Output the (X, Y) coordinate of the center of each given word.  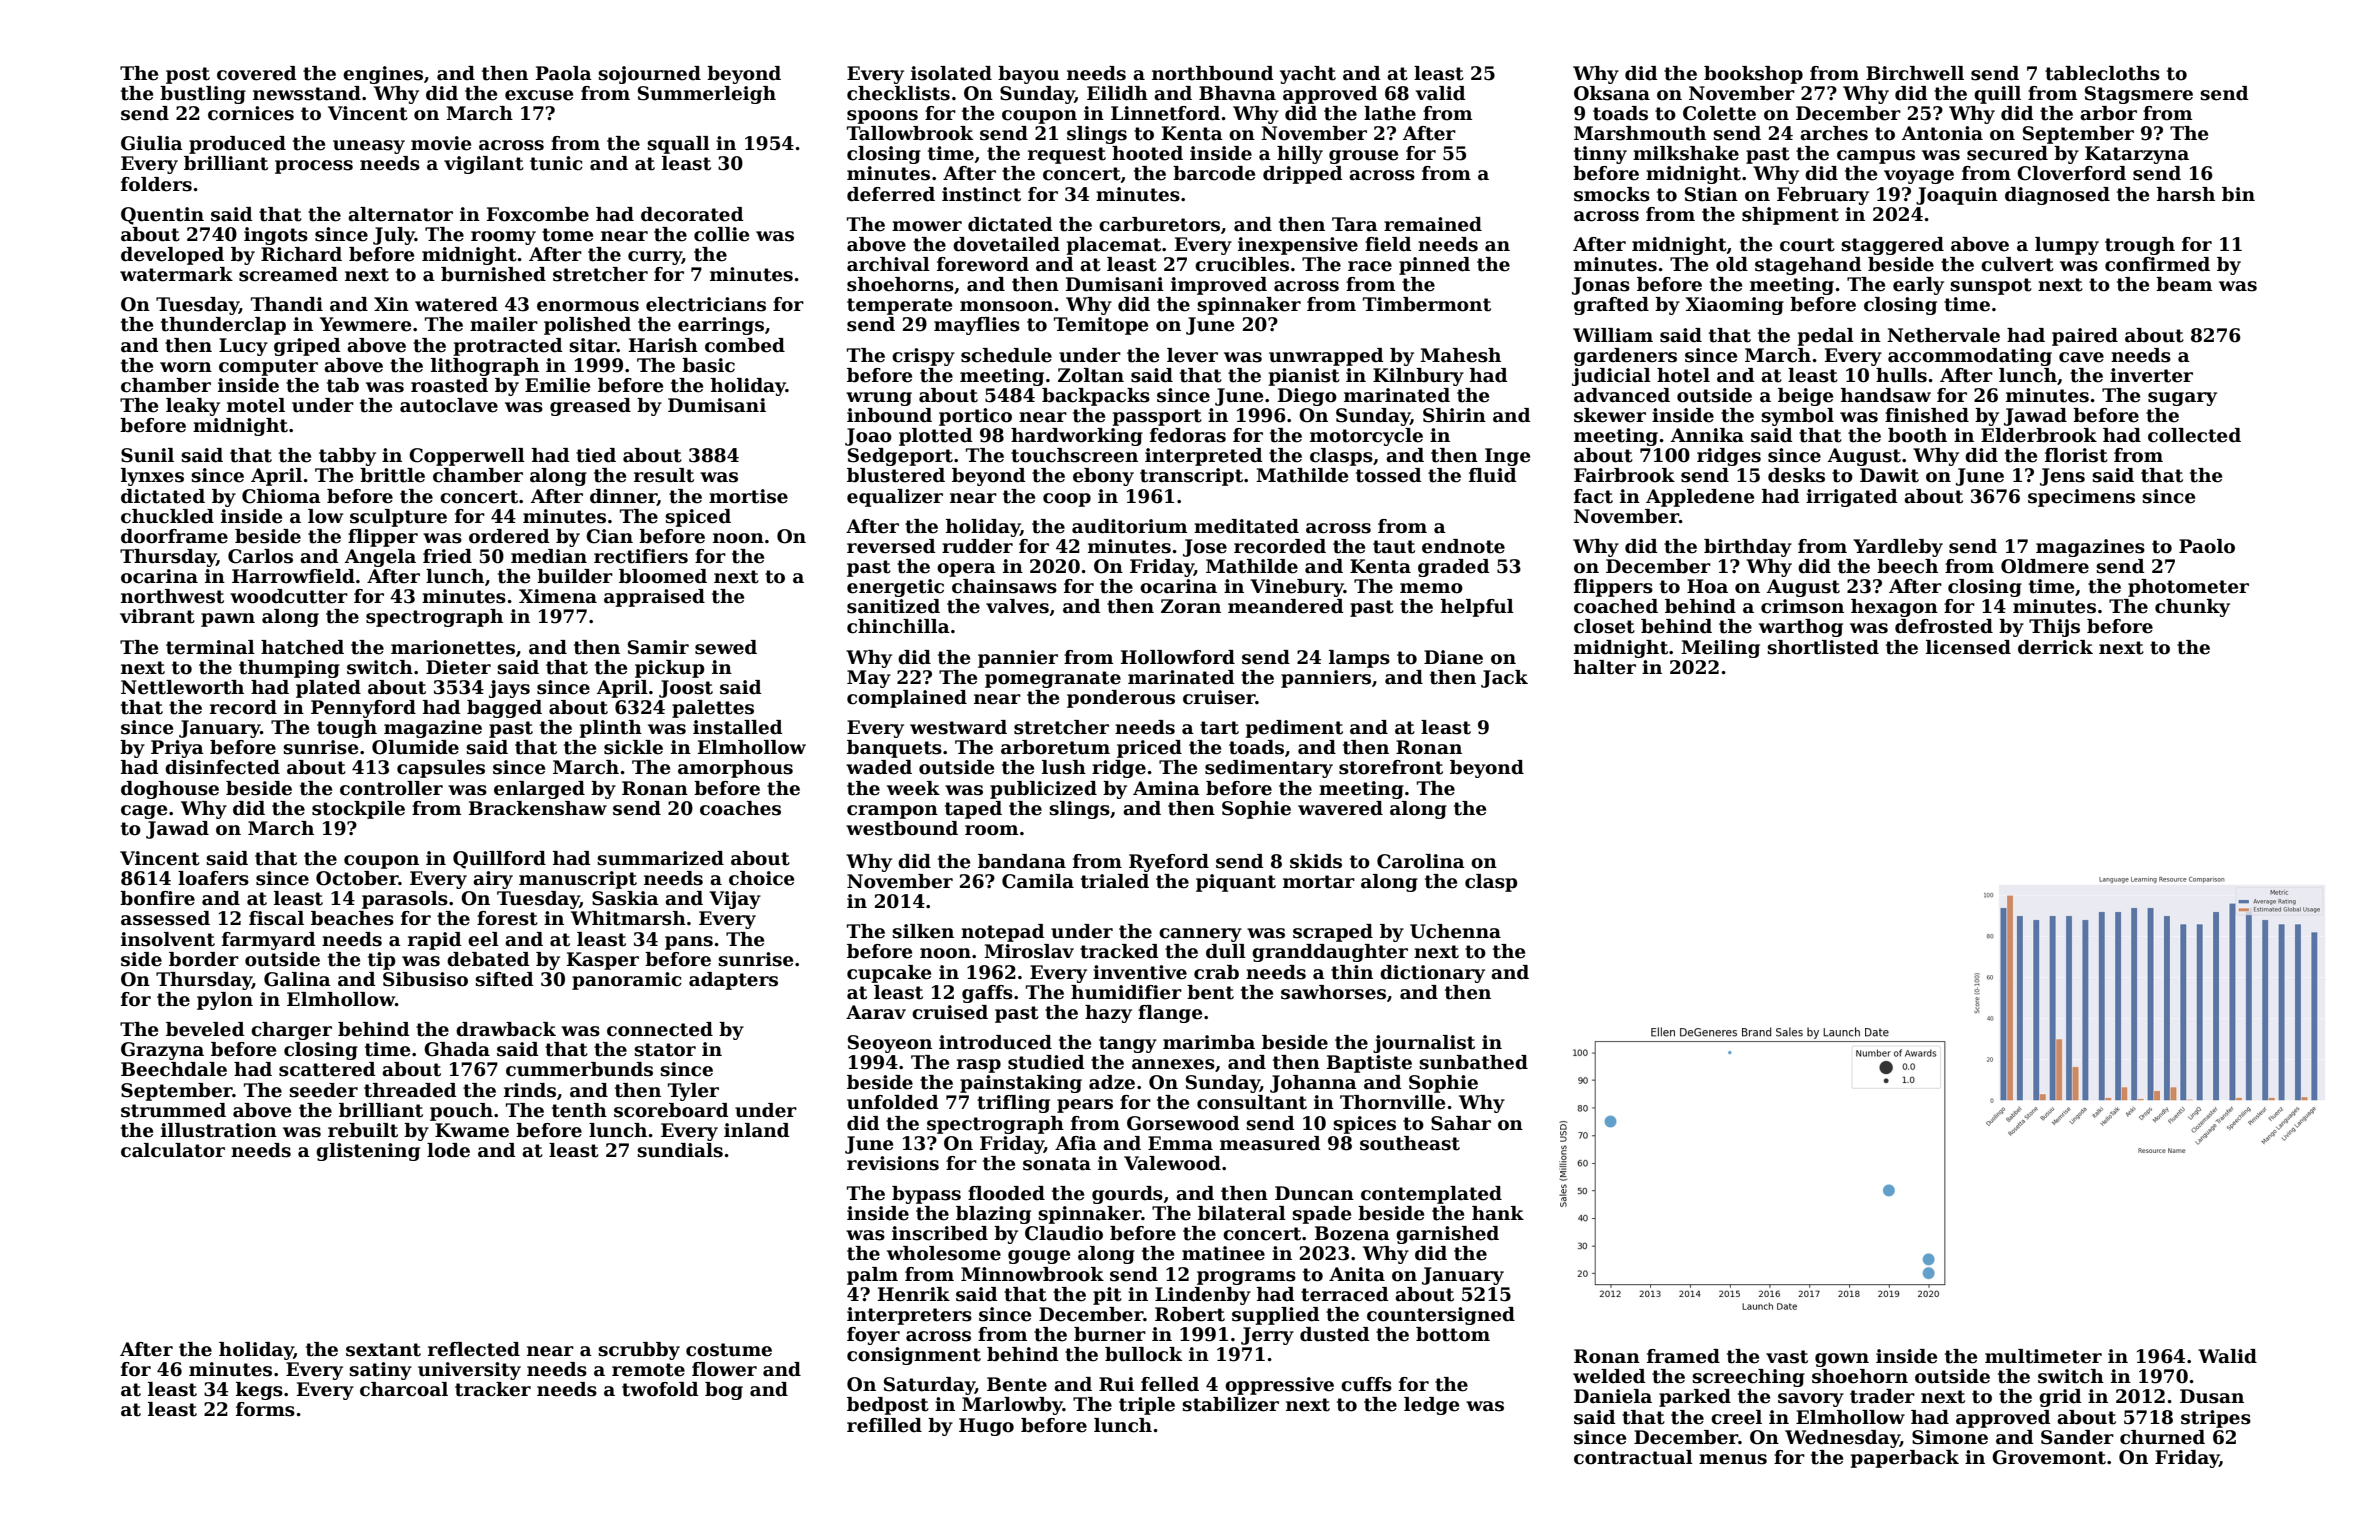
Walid (2227, 1356)
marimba (1209, 1042)
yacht (1308, 75)
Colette (1719, 113)
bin (2238, 194)
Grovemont (2049, 1457)
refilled (884, 1425)
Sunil (147, 455)
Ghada (457, 1049)
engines (383, 75)
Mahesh (1460, 355)
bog (724, 1391)
